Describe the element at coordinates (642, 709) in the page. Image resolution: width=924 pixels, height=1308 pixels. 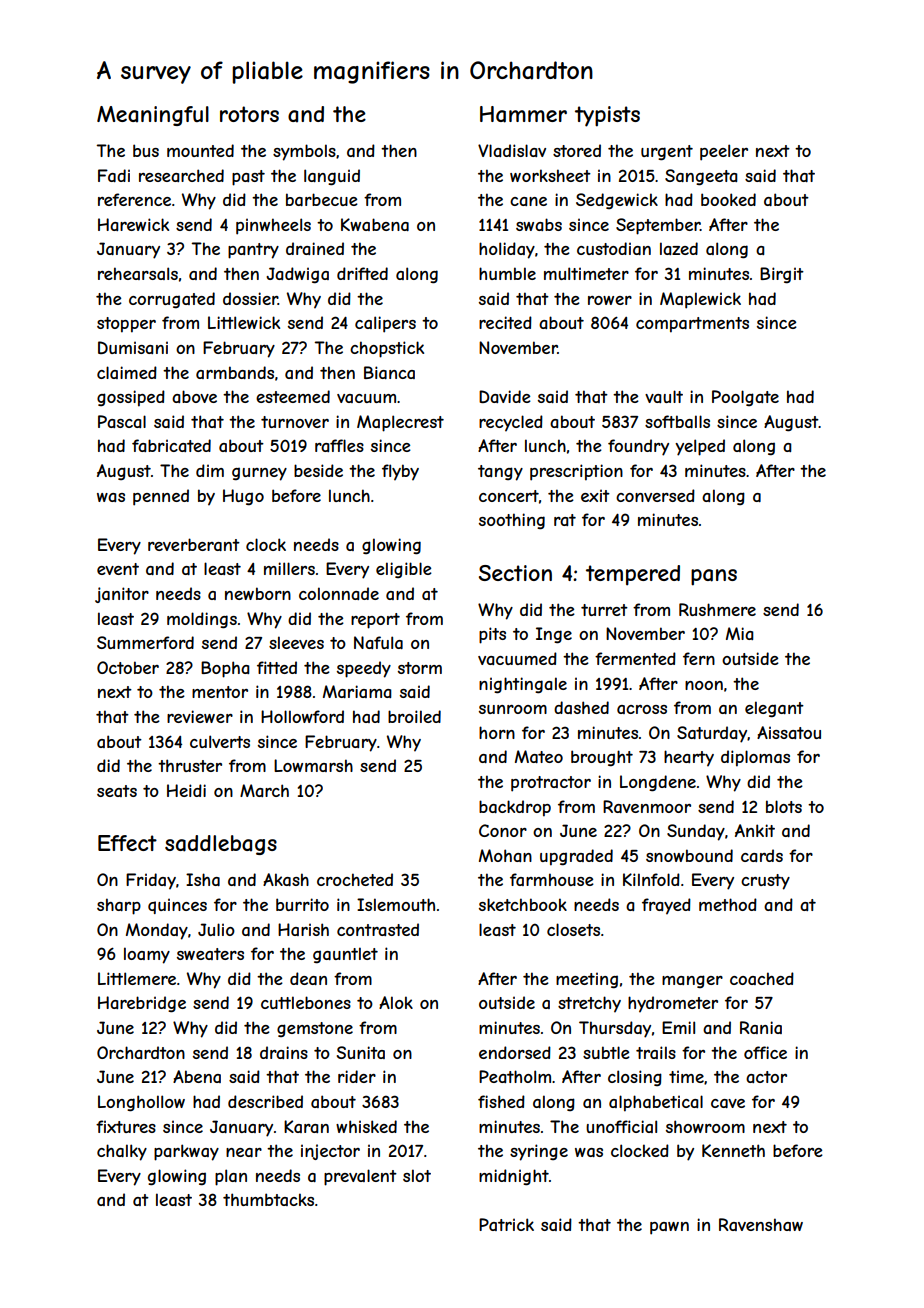
I see `across` at that location.
